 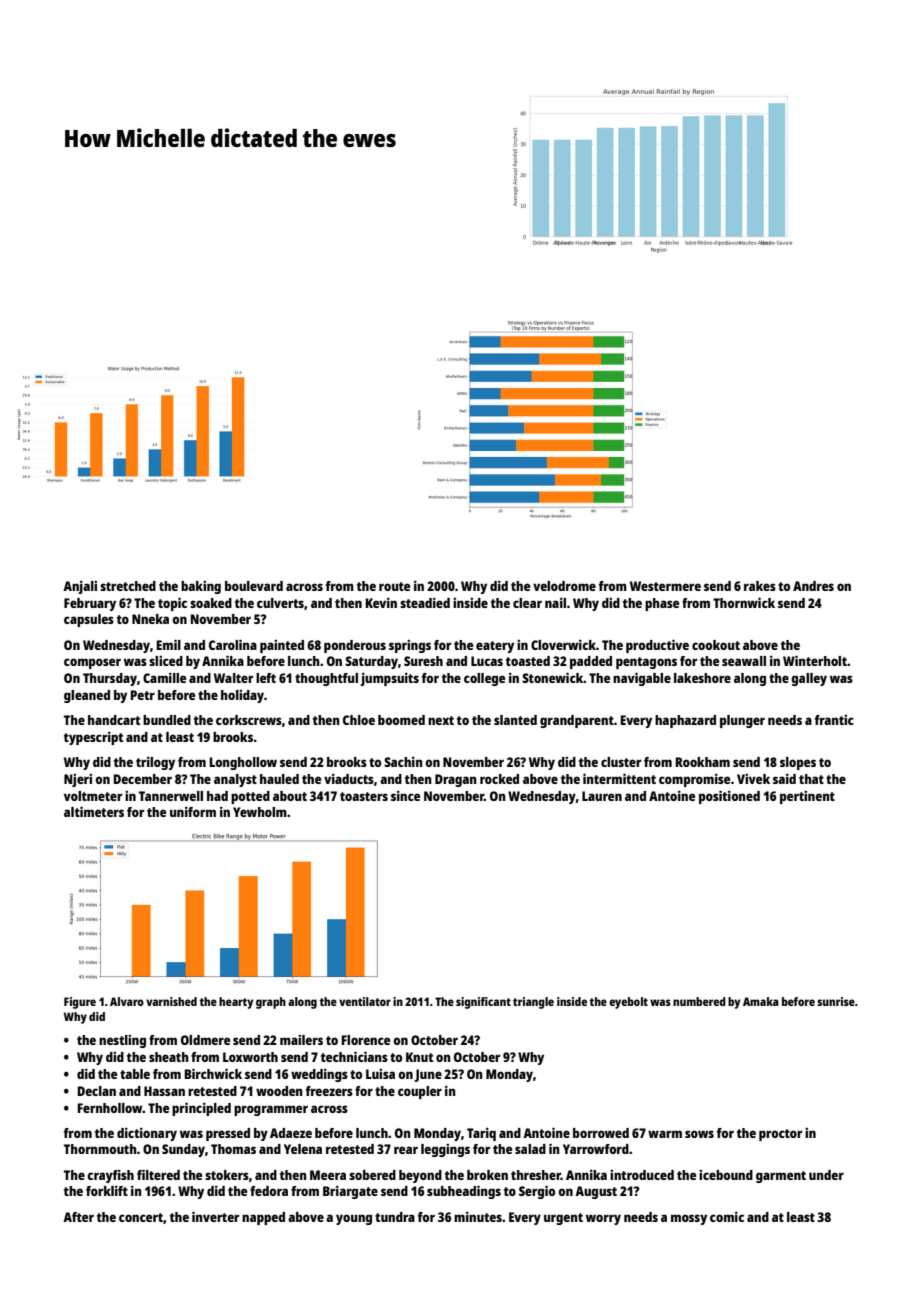 I want to click on since, so click(x=405, y=795).
